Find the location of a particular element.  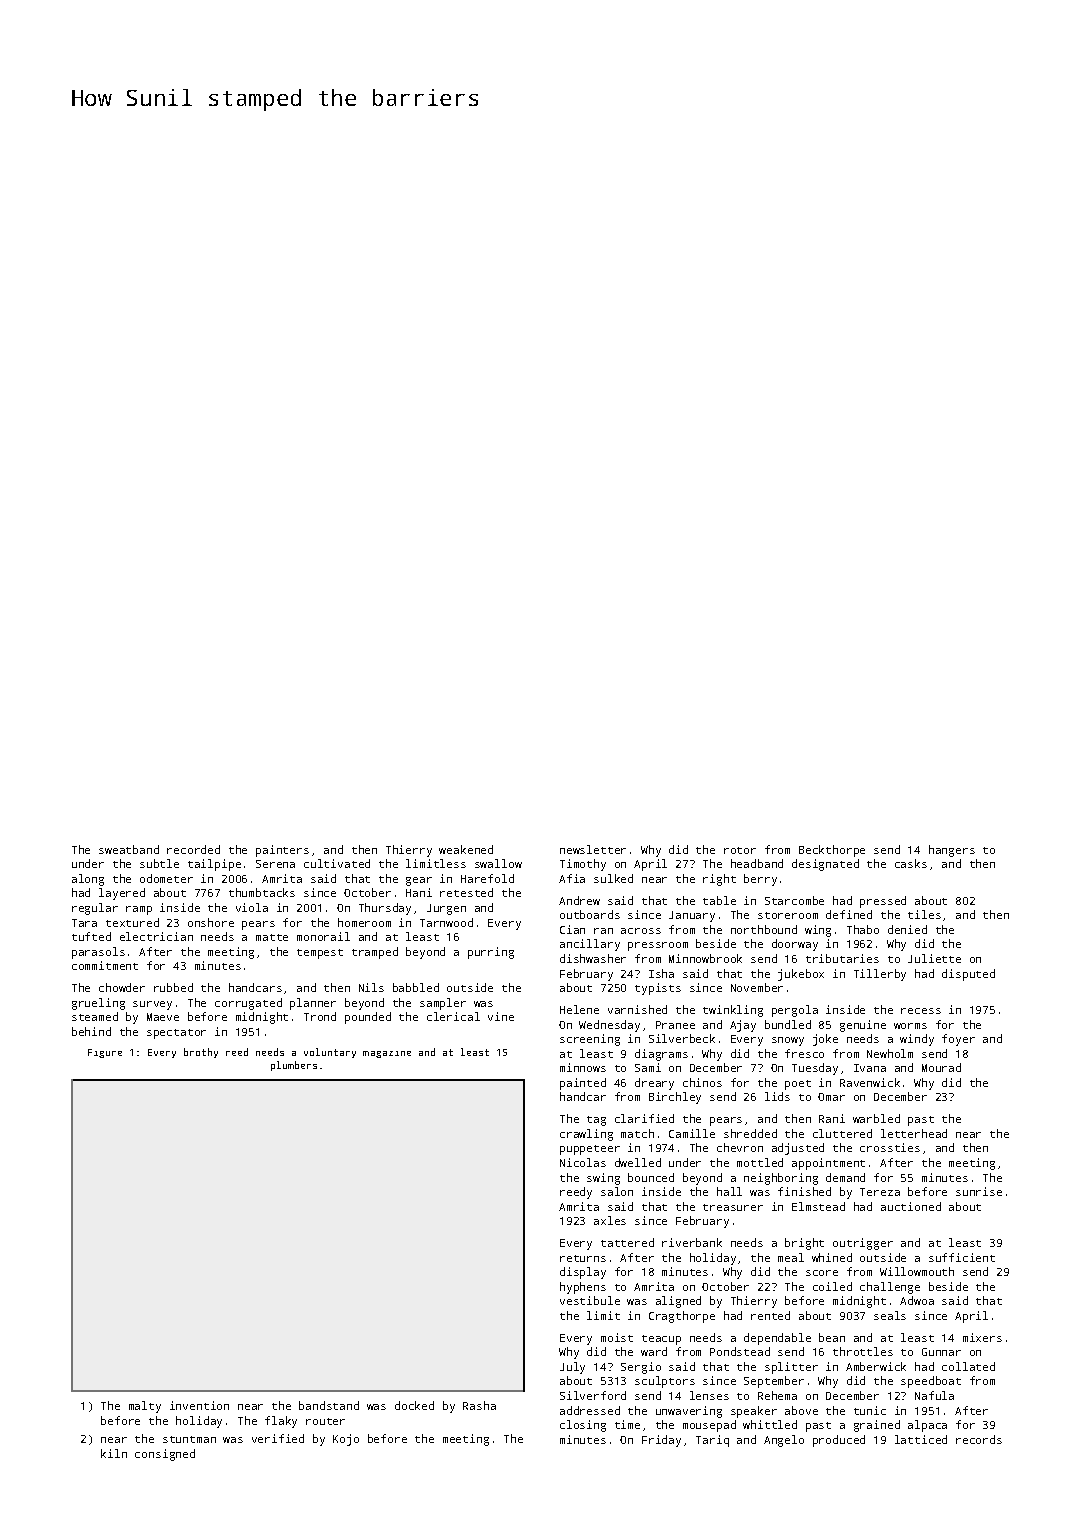

behind is located at coordinates (91, 1031).
